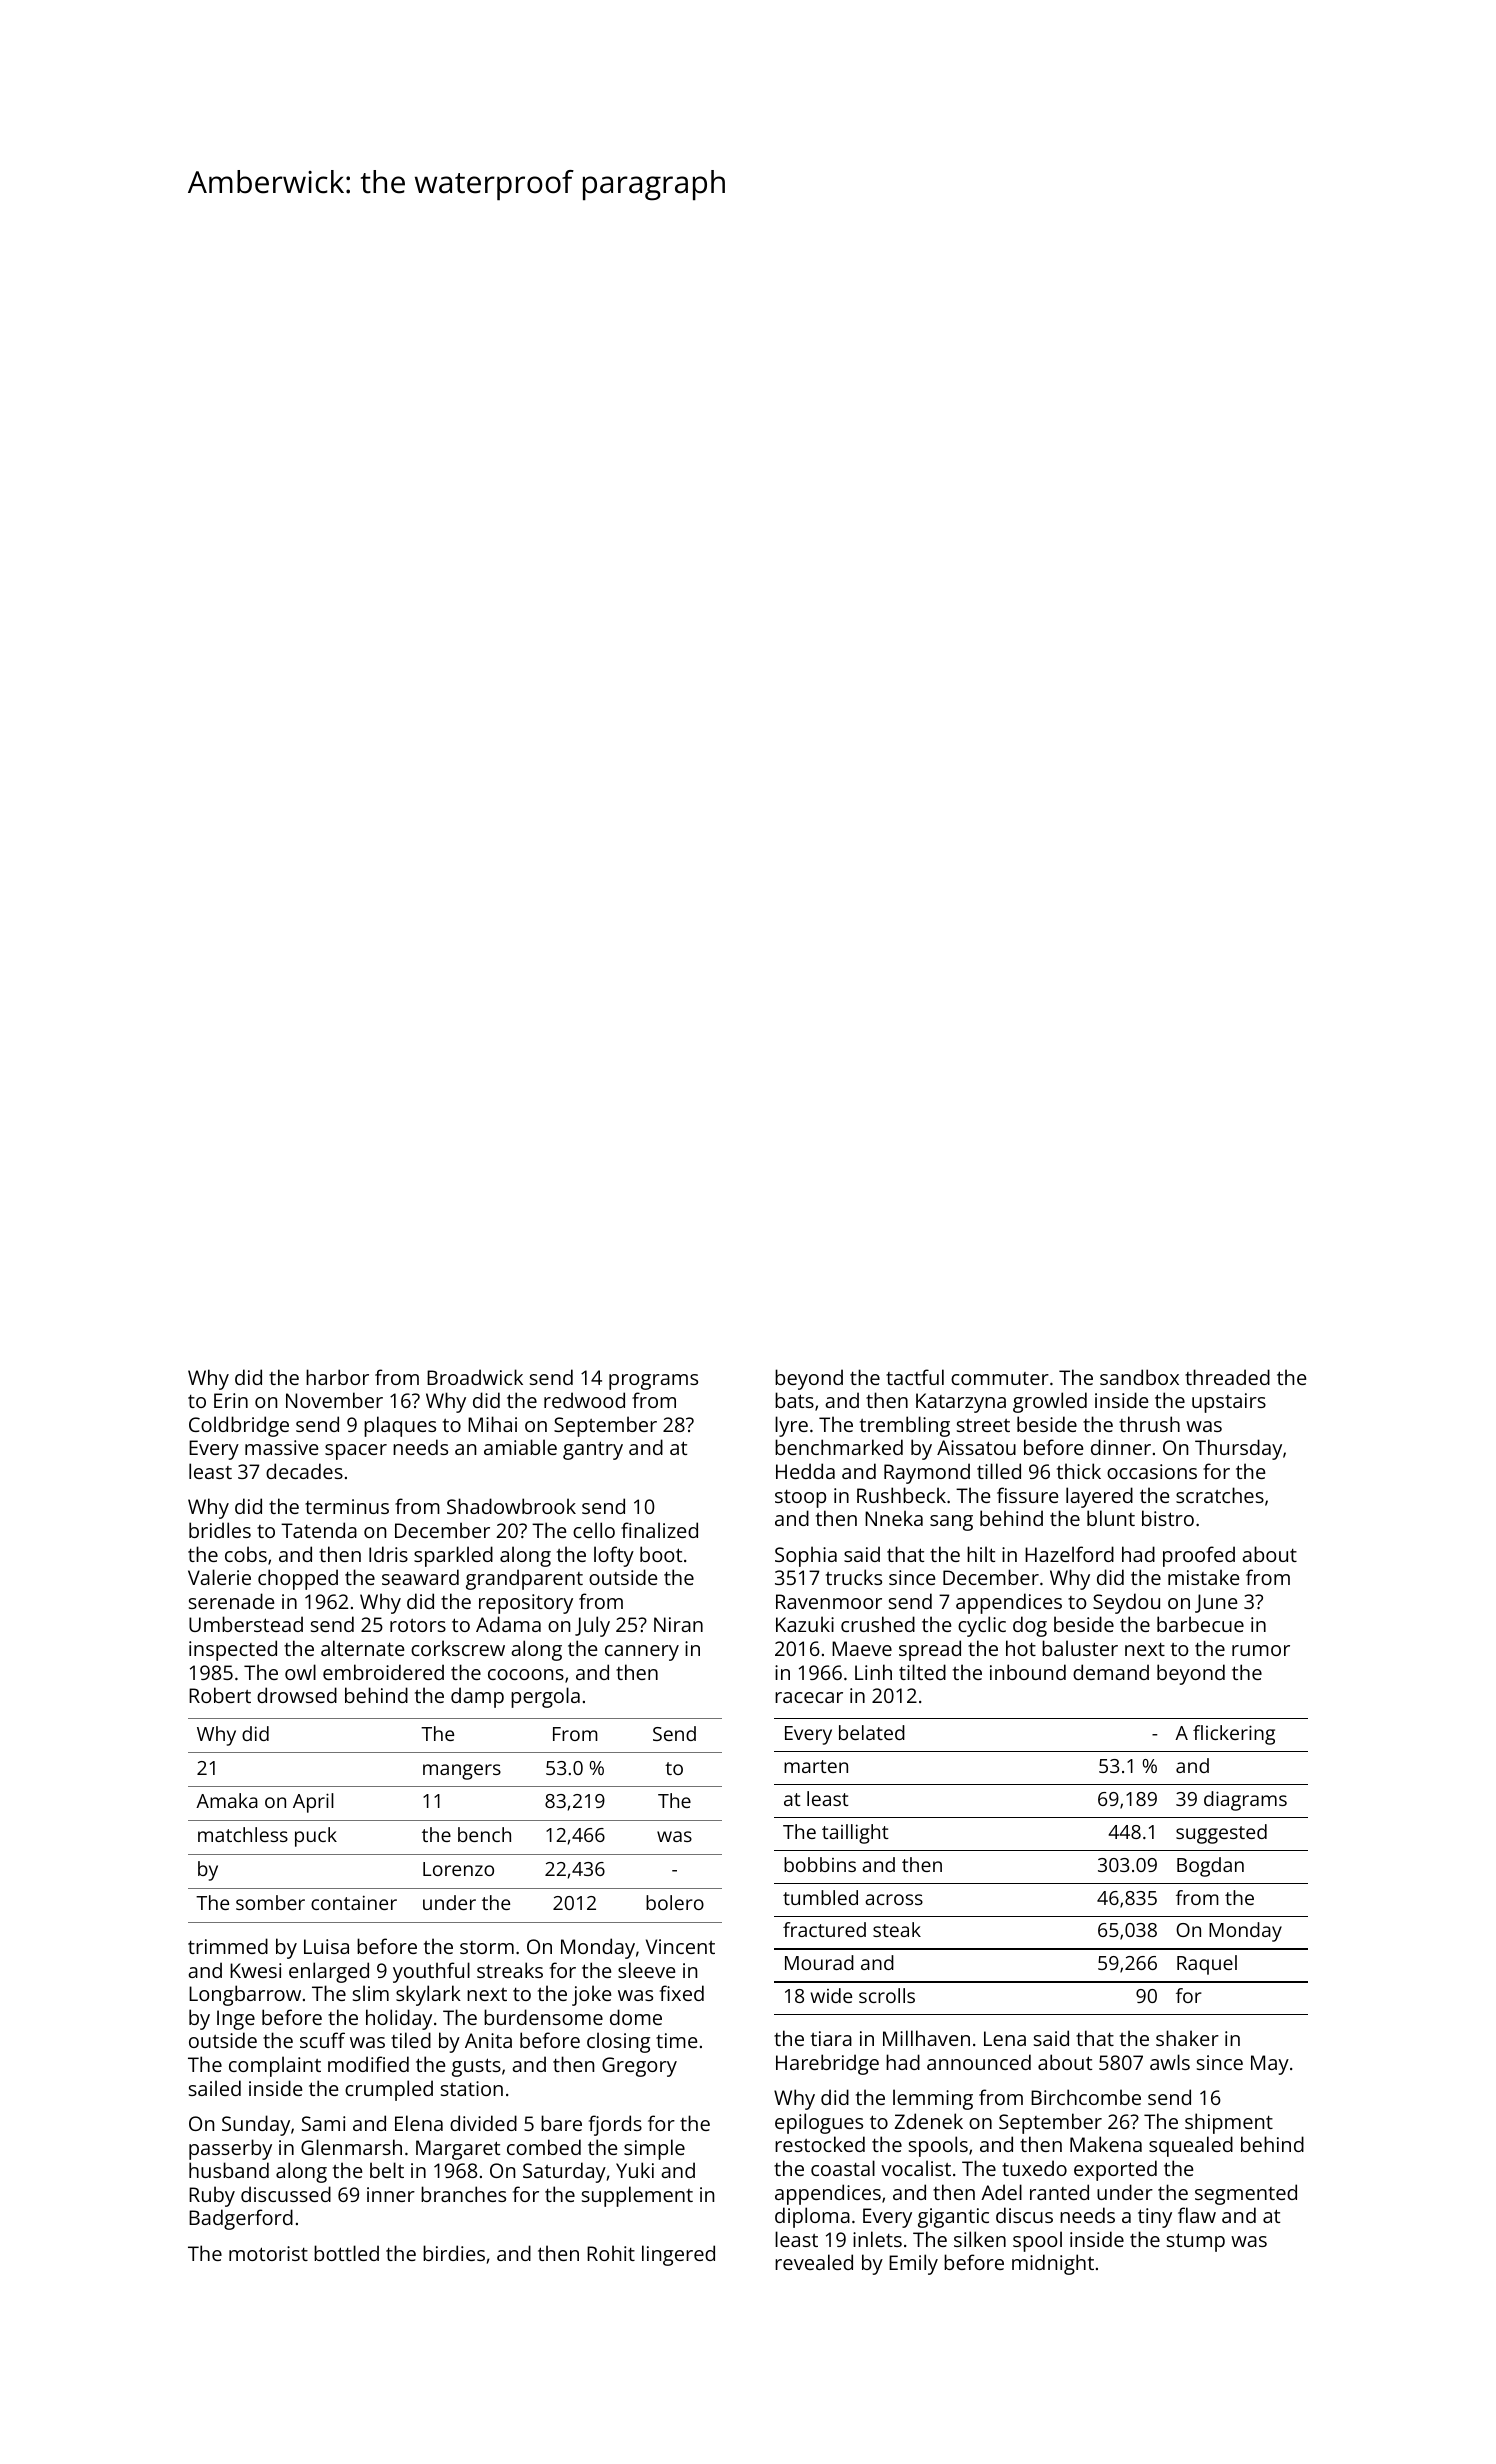 The height and width of the image is (2464, 1496). I want to click on bridles, so click(220, 1530).
